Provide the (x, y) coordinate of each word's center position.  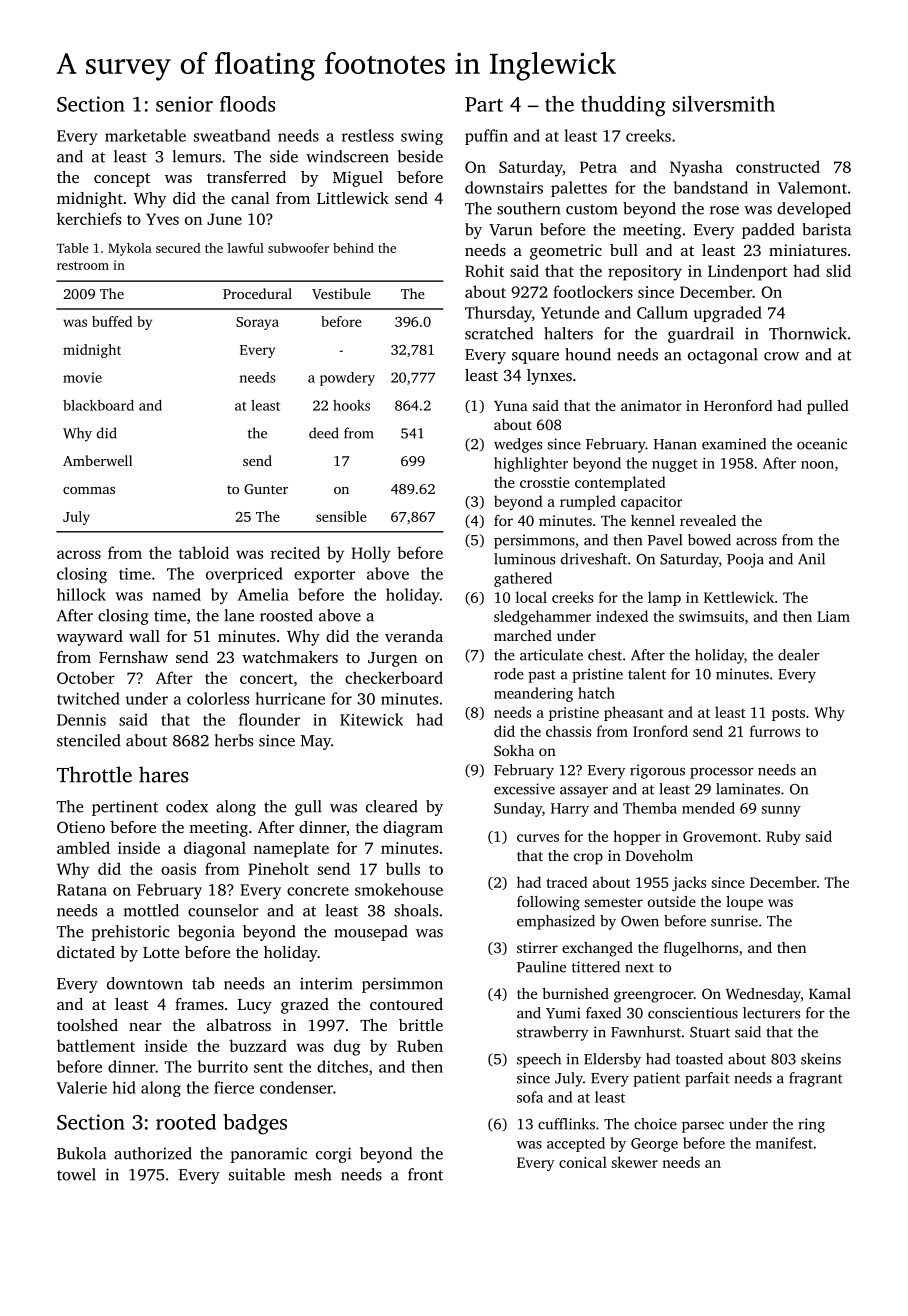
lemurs (197, 156)
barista (826, 229)
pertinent (125, 808)
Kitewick (371, 719)
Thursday (498, 314)
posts (788, 714)
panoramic (268, 1155)
